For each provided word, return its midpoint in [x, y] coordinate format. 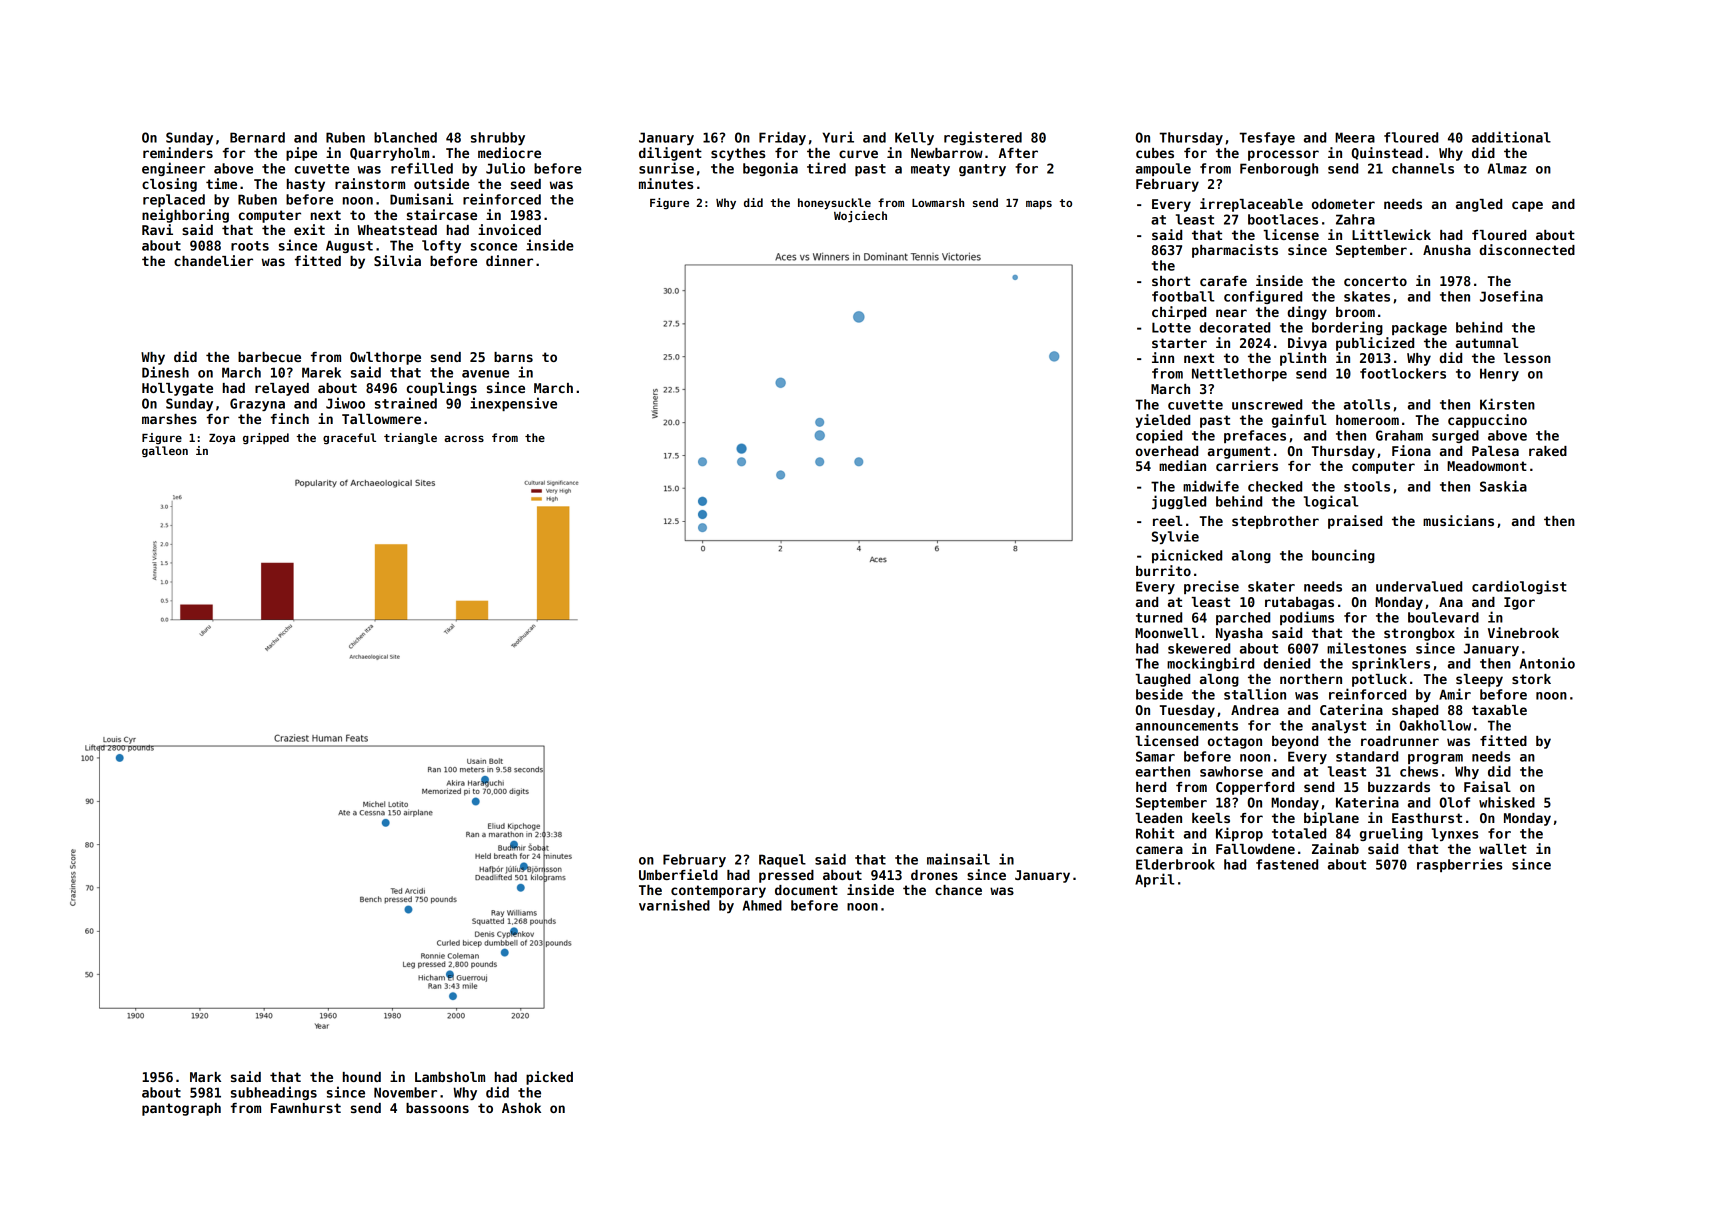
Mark [205, 1077]
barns [513, 357]
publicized [1375, 344]
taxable [1499, 710]
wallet [1503, 849]
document [806, 890]
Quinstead [1387, 153]
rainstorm [370, 183]
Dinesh [165, 372]
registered [983, 138]
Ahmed [762, 905]
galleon [165, 452]
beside [1159, 694]
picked [549, 1078]
